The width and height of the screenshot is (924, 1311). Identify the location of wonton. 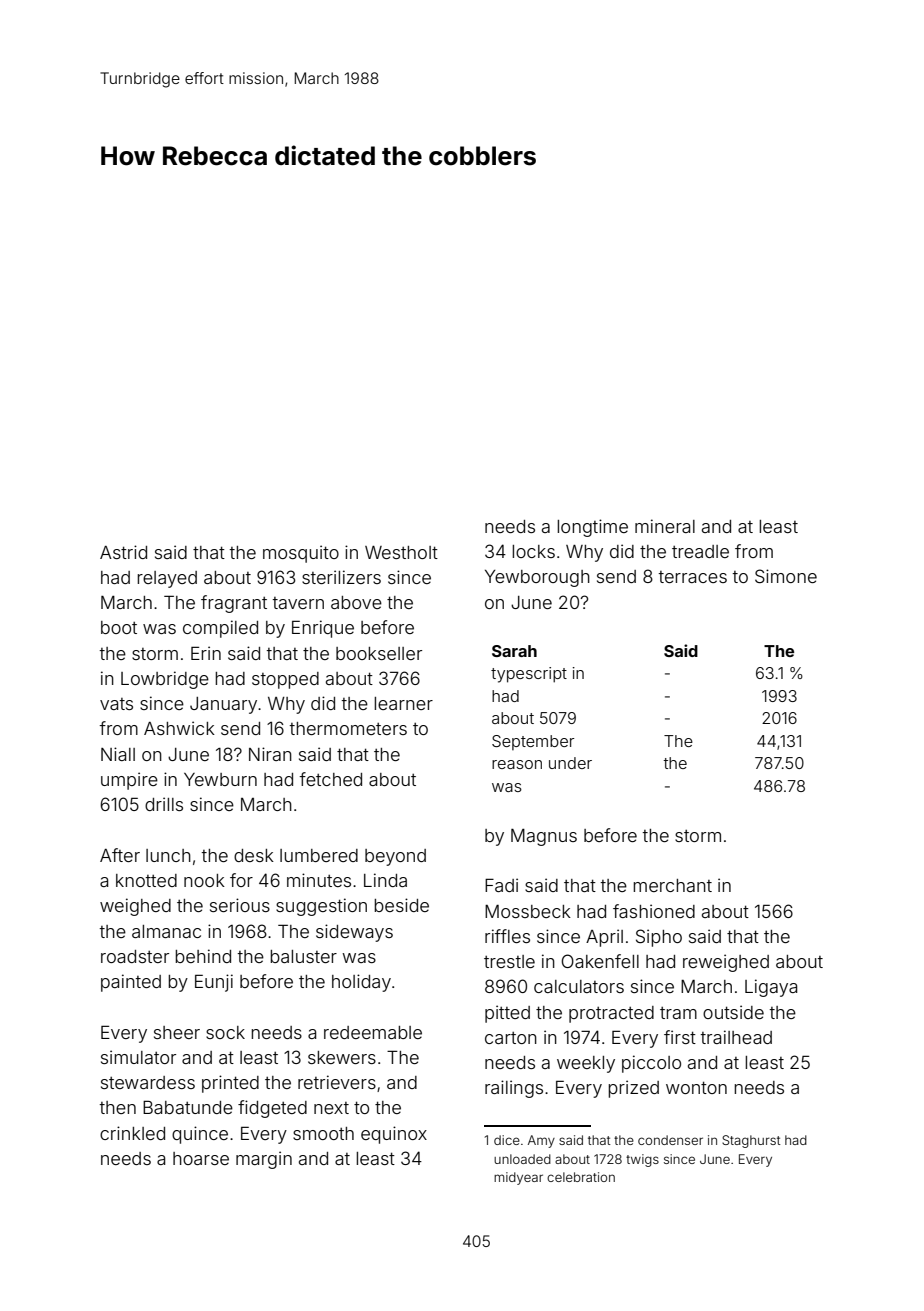
(696, 1087).
